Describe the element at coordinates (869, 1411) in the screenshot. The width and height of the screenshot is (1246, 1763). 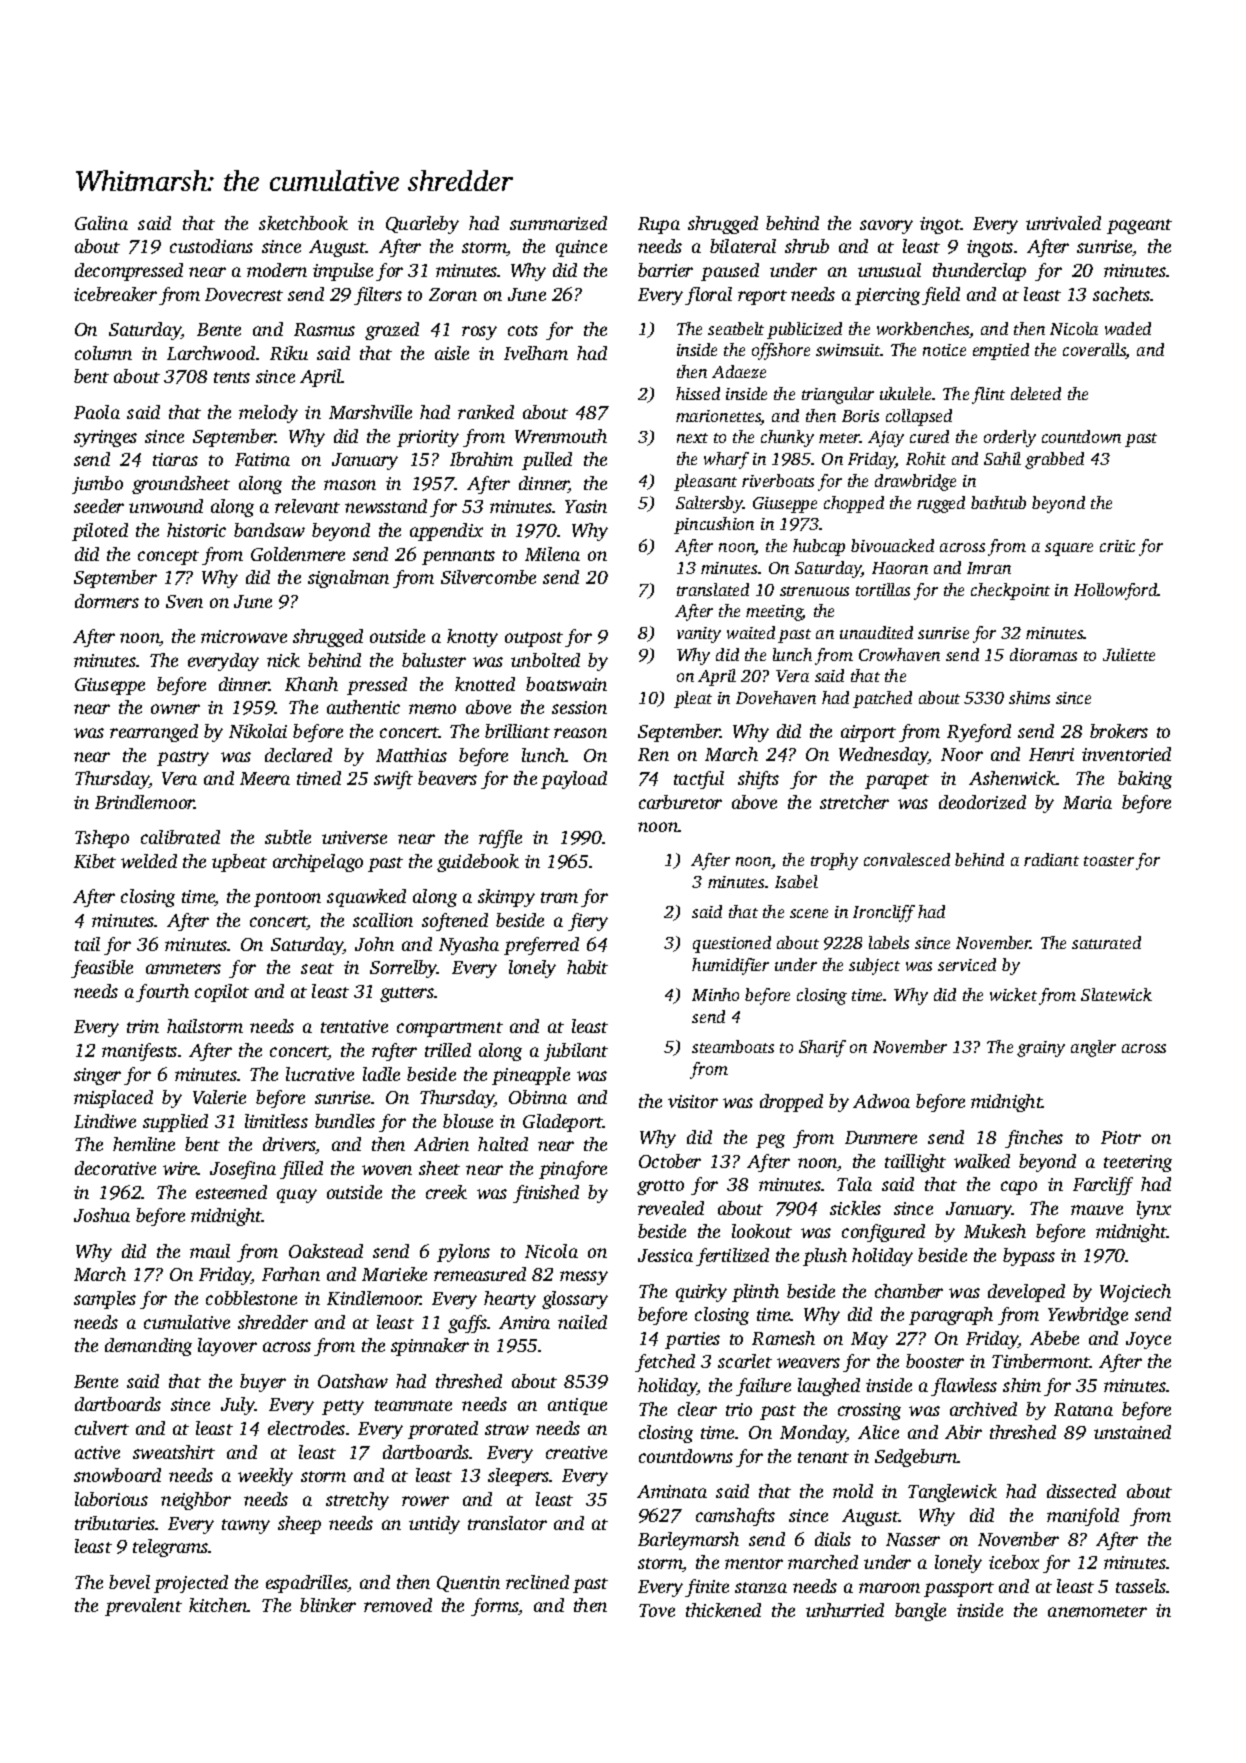
I see `crossing` at that location.
